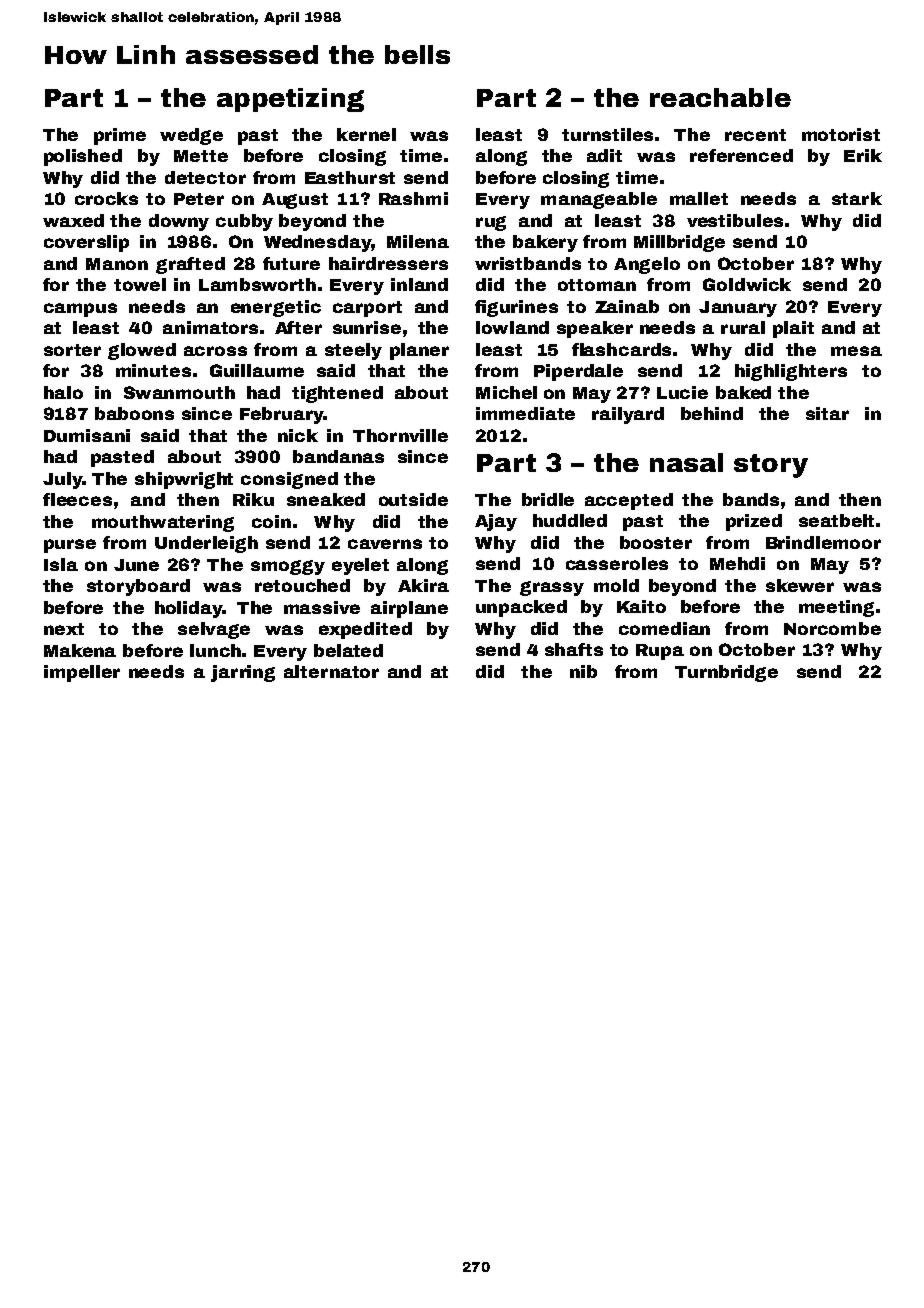 This document has height=1308, width=924. What do you see at coordinates (290, 100) in the document?
I see `appetizing` at bounding box center [290, 100].
